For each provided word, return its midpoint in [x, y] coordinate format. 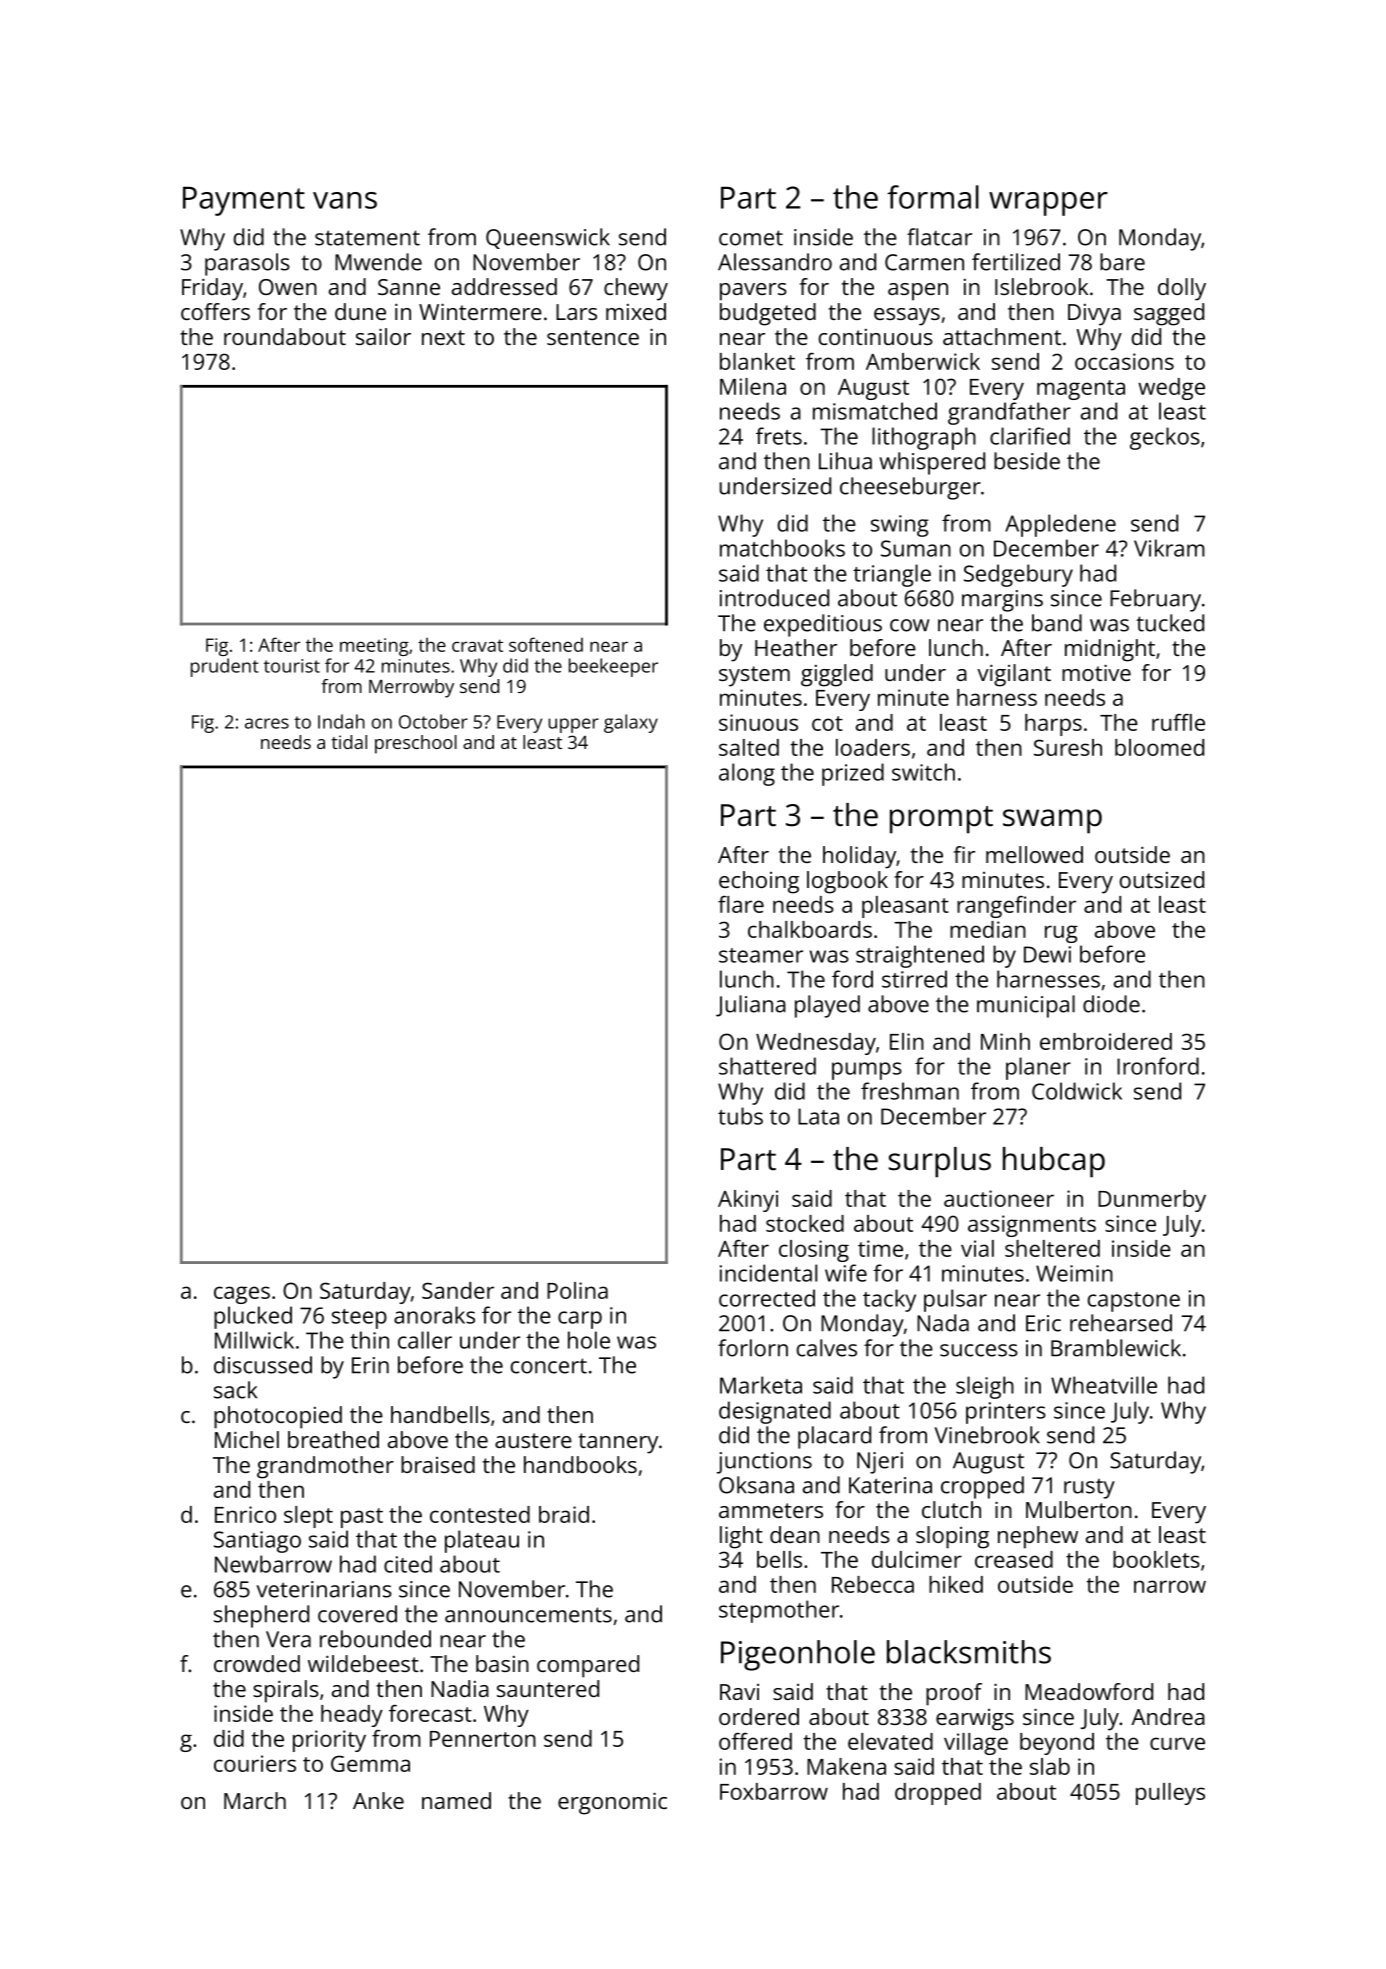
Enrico [245, 1514]
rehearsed [1121, 1323]
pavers [753, 292]
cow [909, 625]
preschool [416, 744]
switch [923, 772]
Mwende [378, 262]
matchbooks [782, 548]
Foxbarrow [774, 1791]
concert [549, 1366]
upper [573, 725]
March [255, 1800]
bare [1122, 262]
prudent [225, 667]
